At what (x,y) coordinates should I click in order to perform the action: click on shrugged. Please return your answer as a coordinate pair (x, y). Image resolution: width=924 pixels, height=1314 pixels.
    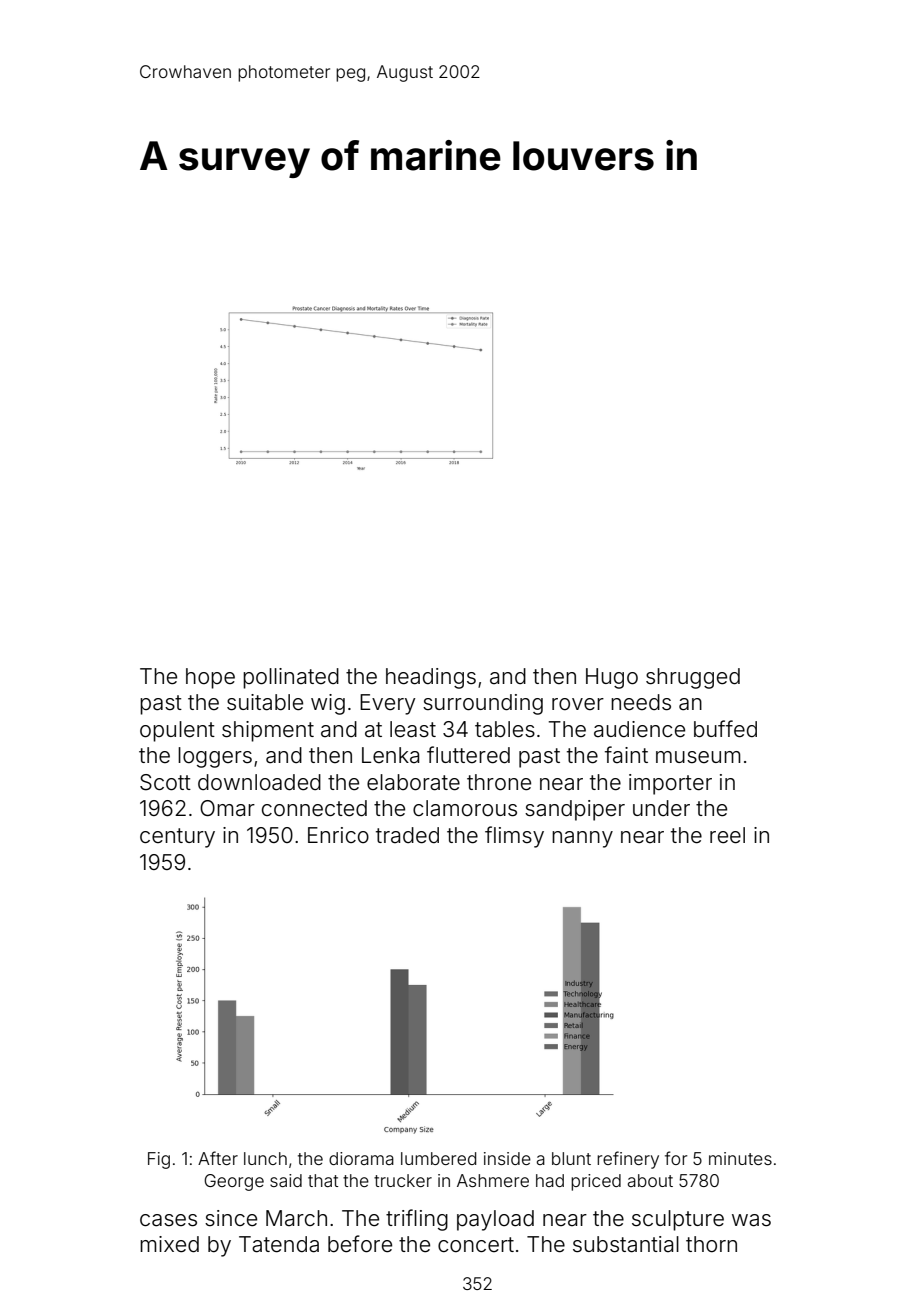
    Looking at the image, I should click on (693, 678).
